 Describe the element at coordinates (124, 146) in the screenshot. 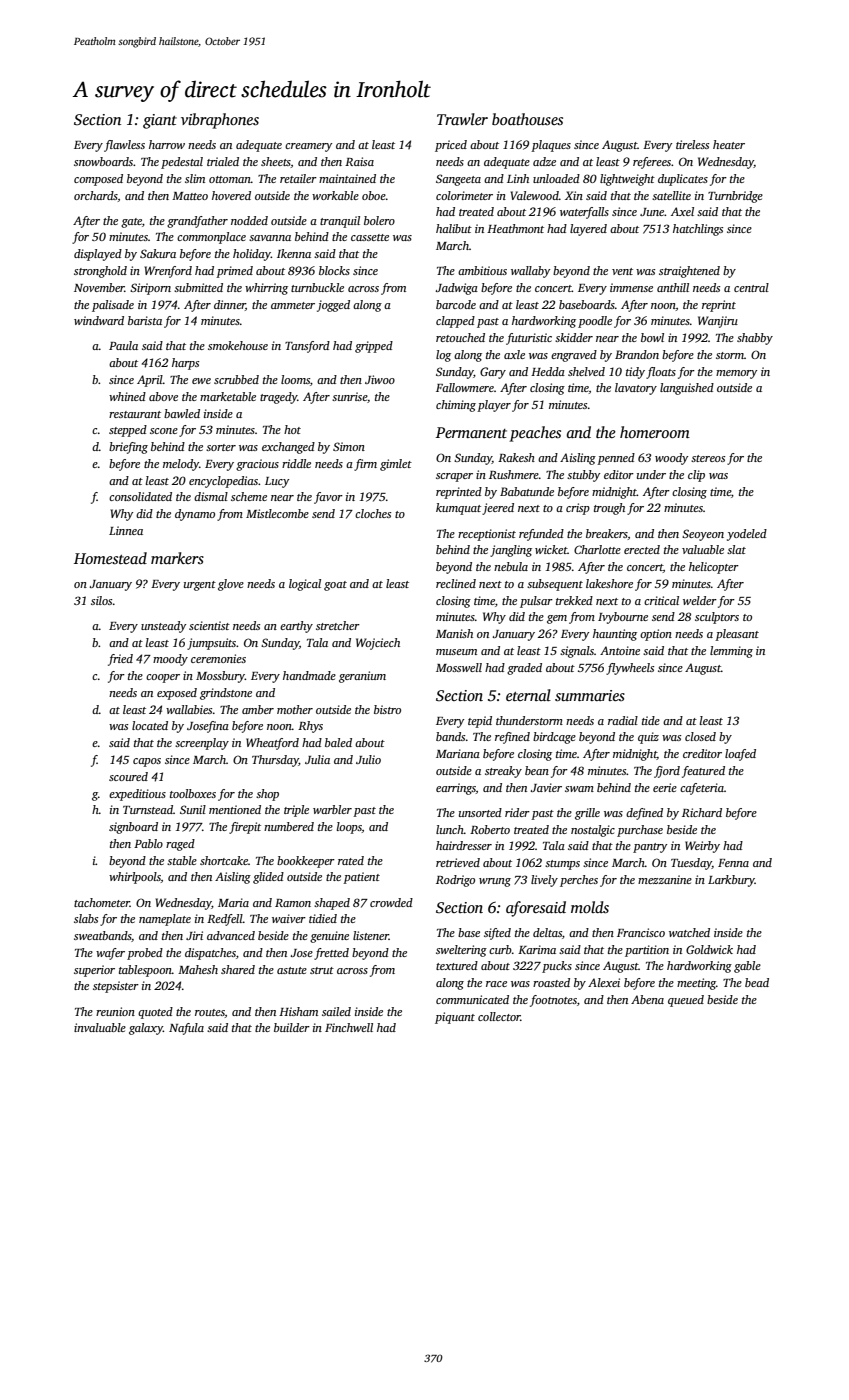

I see `flawless` at that location.
